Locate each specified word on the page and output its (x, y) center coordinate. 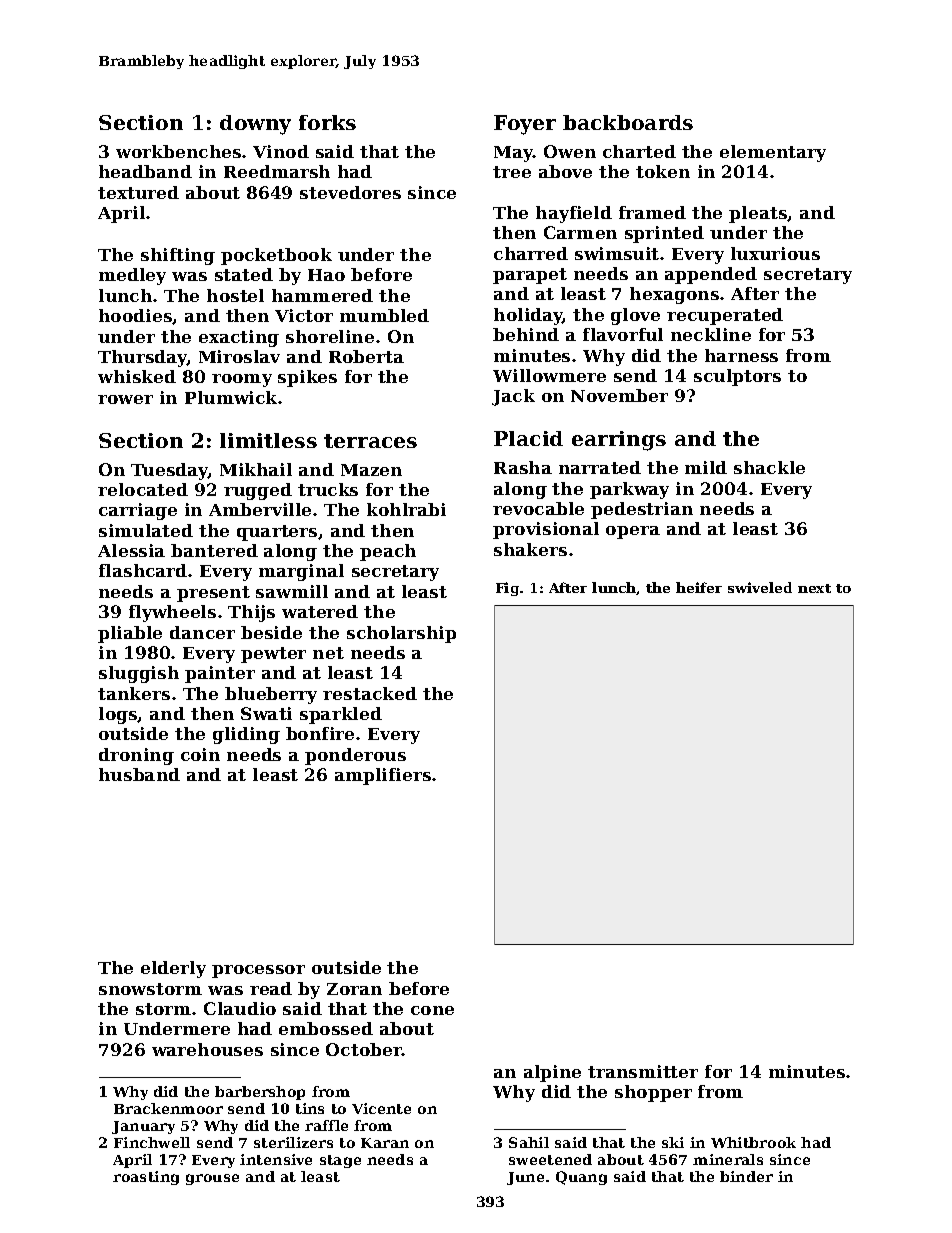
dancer (202, 632)
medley (132, 276)
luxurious (775, 253)
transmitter (643, 1071)
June (525, 1178)
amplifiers (383, 776)
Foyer (525, 125)
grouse (212, 1179)
